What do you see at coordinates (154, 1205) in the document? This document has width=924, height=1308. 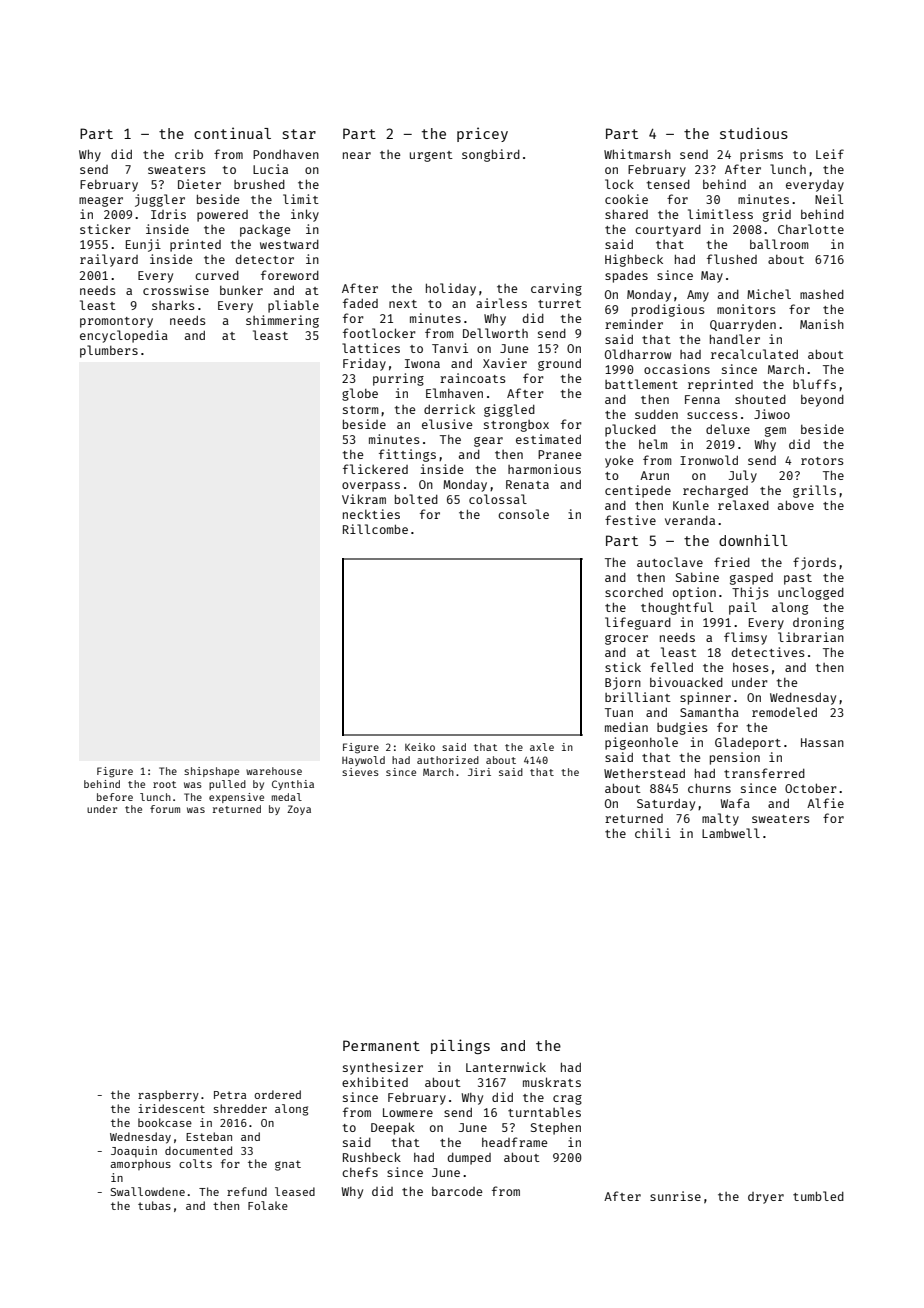 I see `tubas` at bounding box center [154, 1205].
